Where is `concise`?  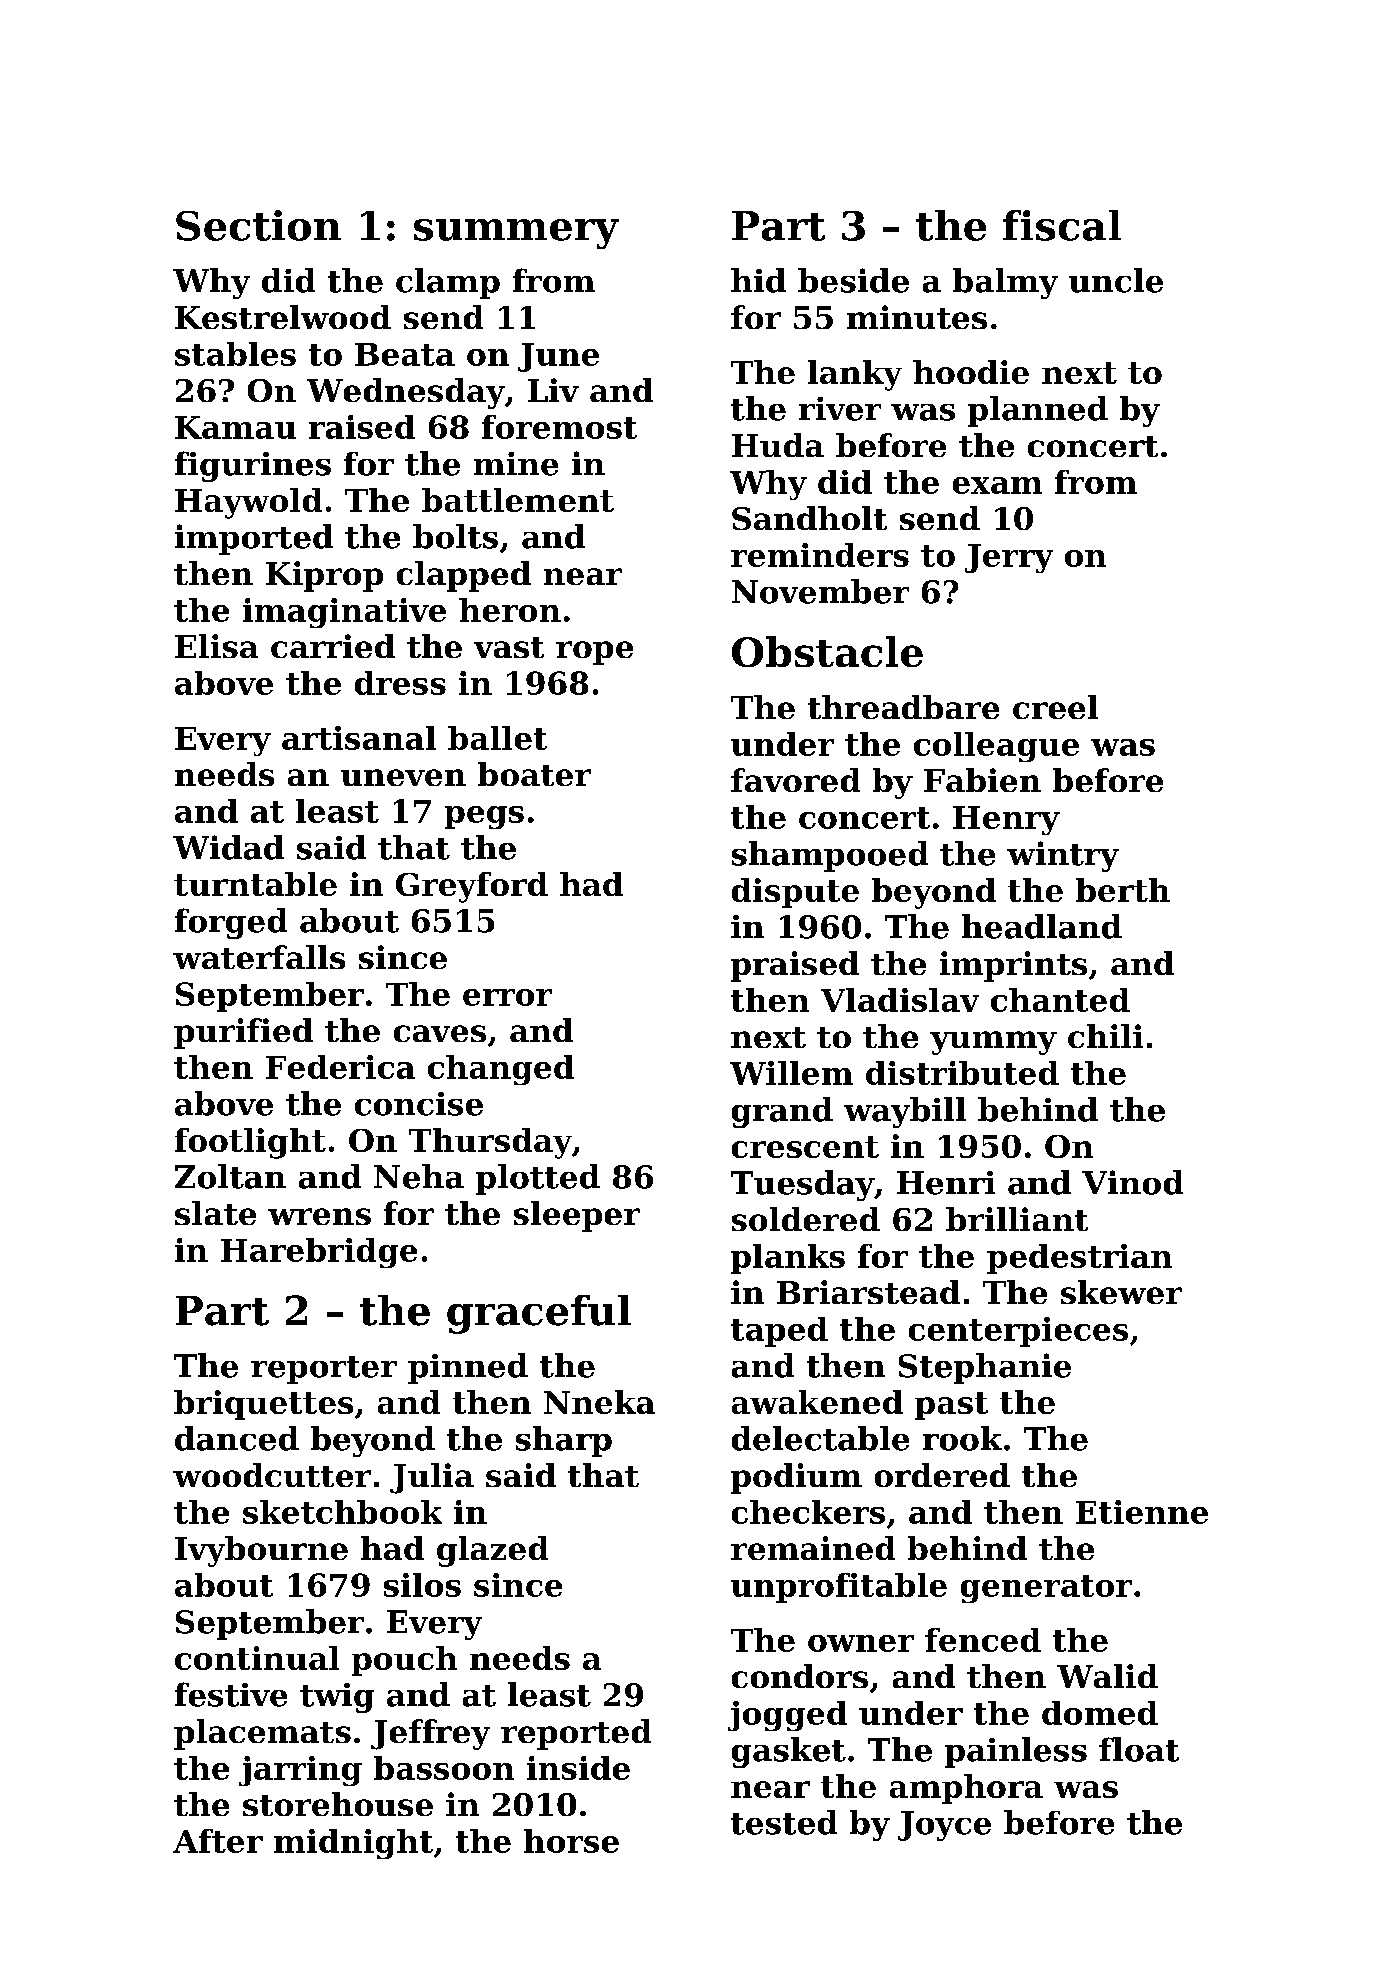
concise is located at coordinates (419, 1104).
